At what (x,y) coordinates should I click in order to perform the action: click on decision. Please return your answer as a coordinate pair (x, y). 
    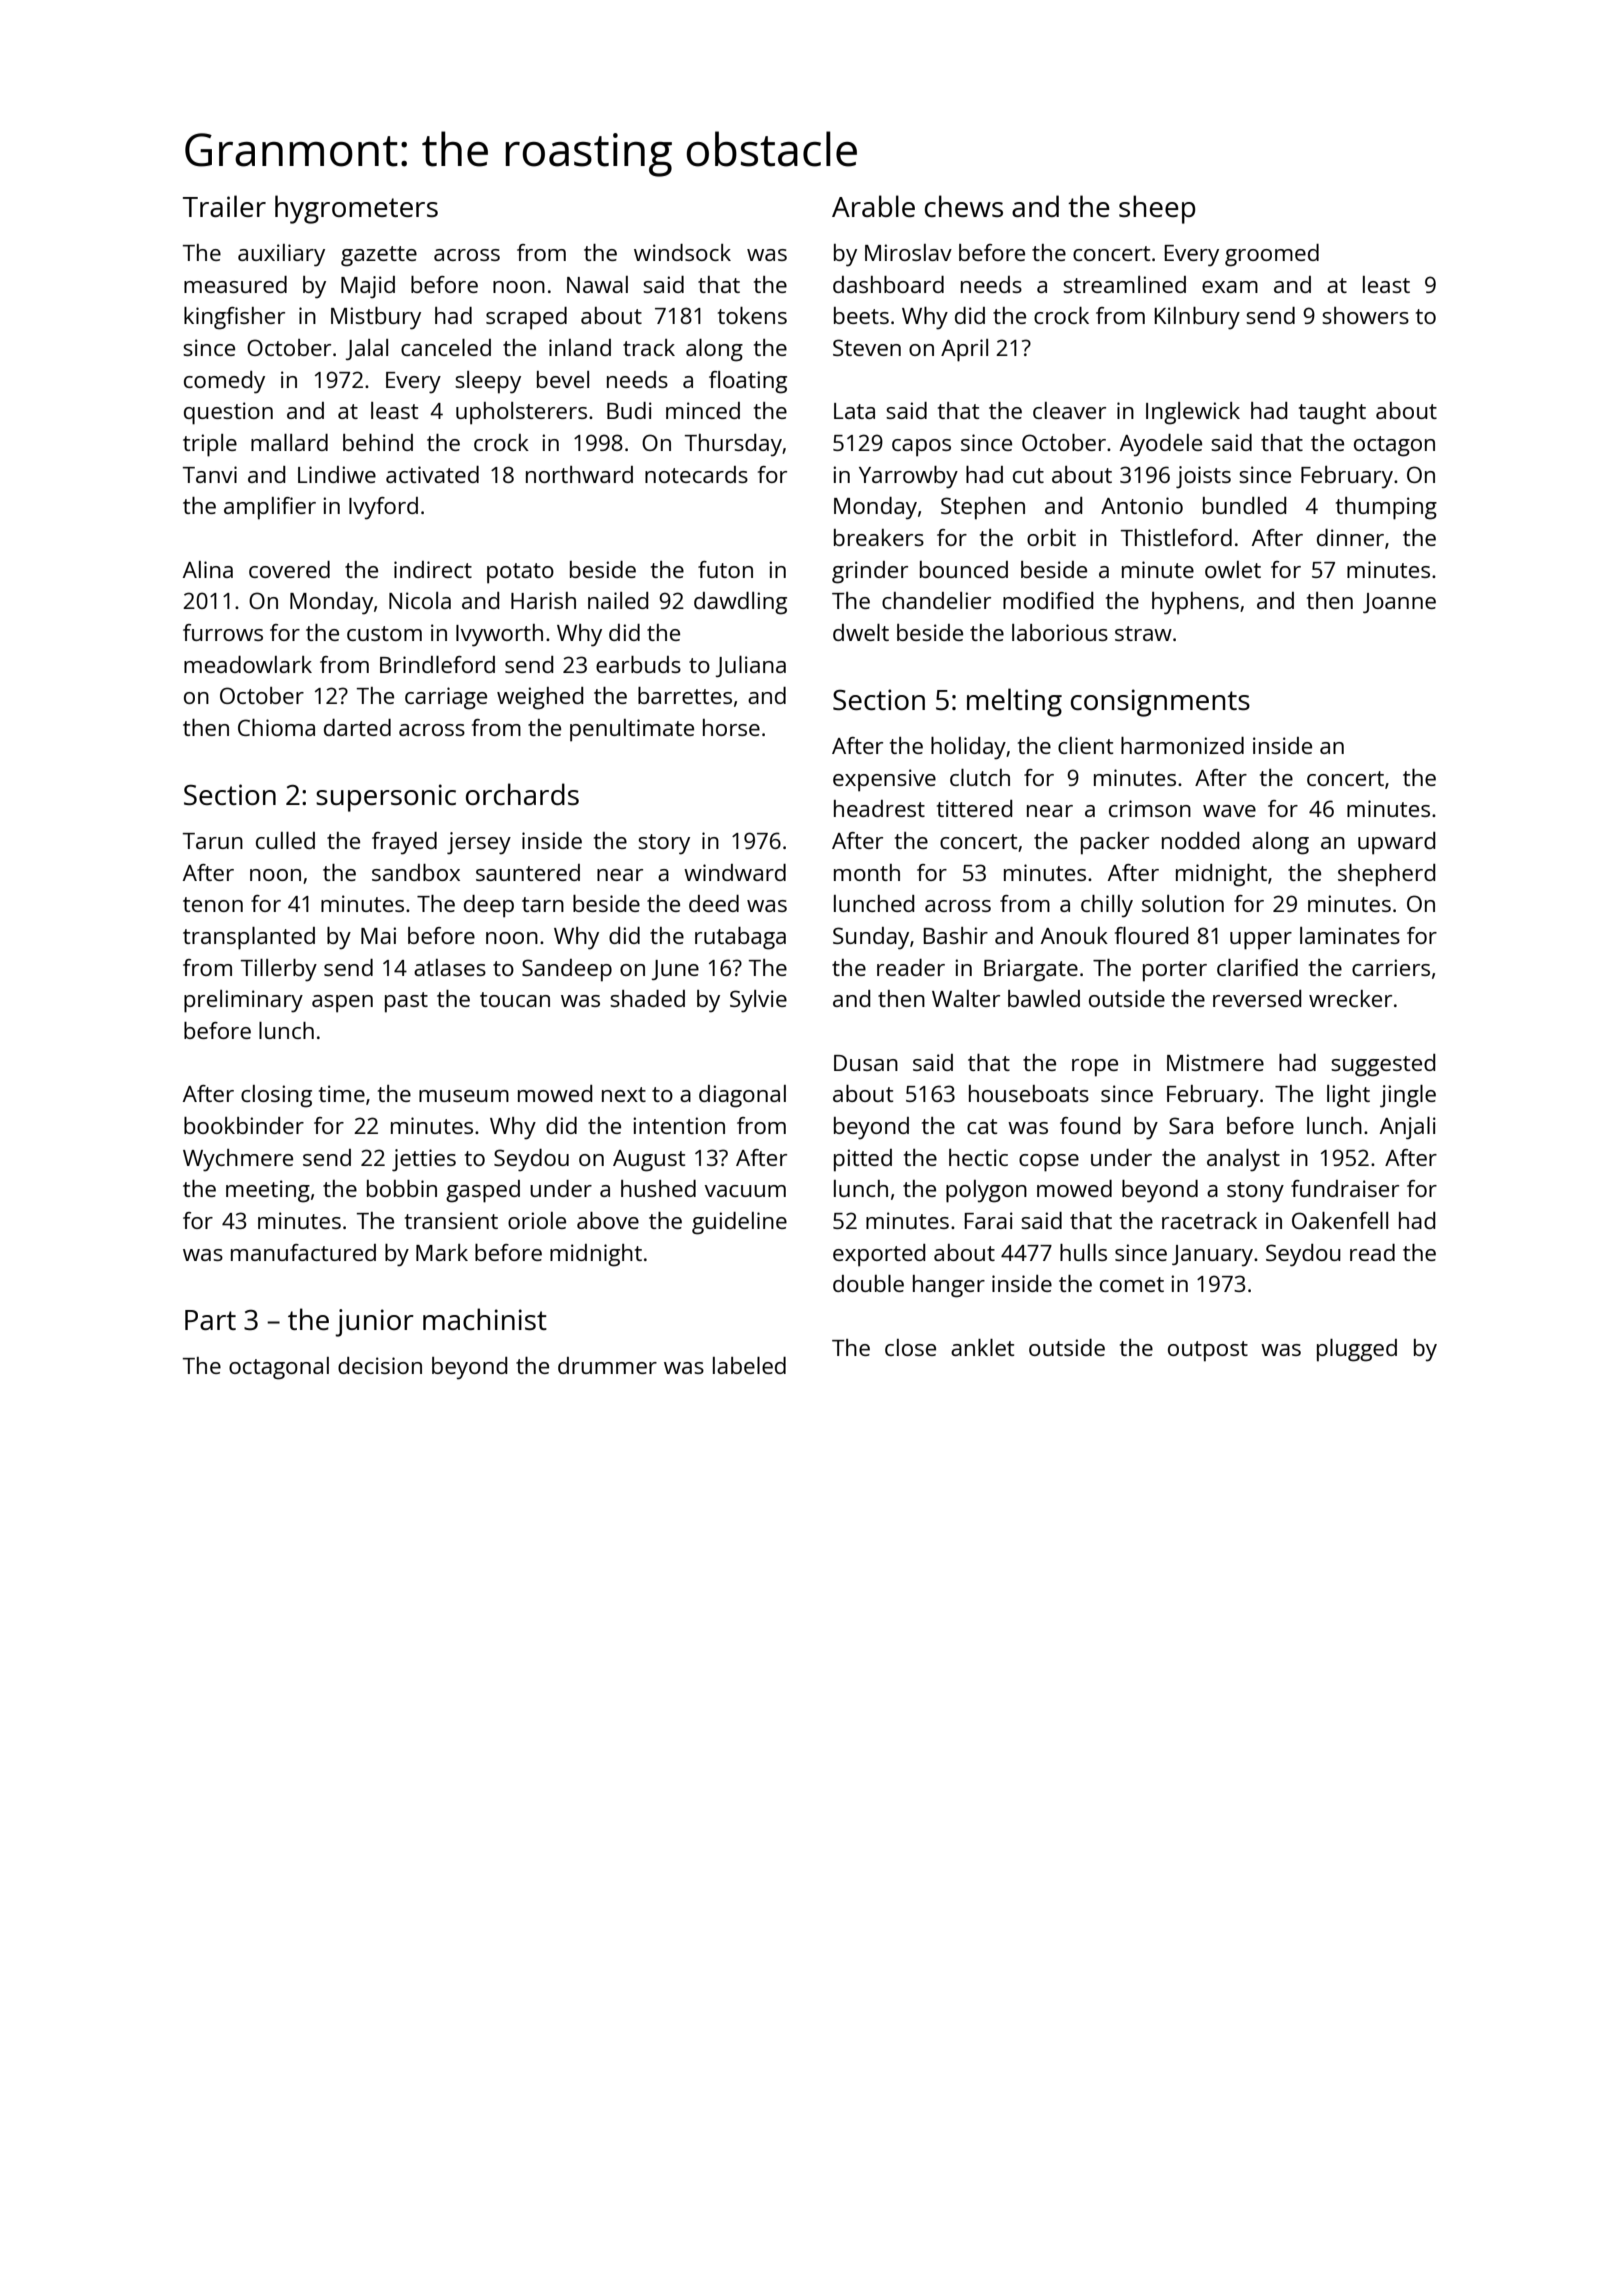
    Looking at the image, I should click on (380, 1365).
